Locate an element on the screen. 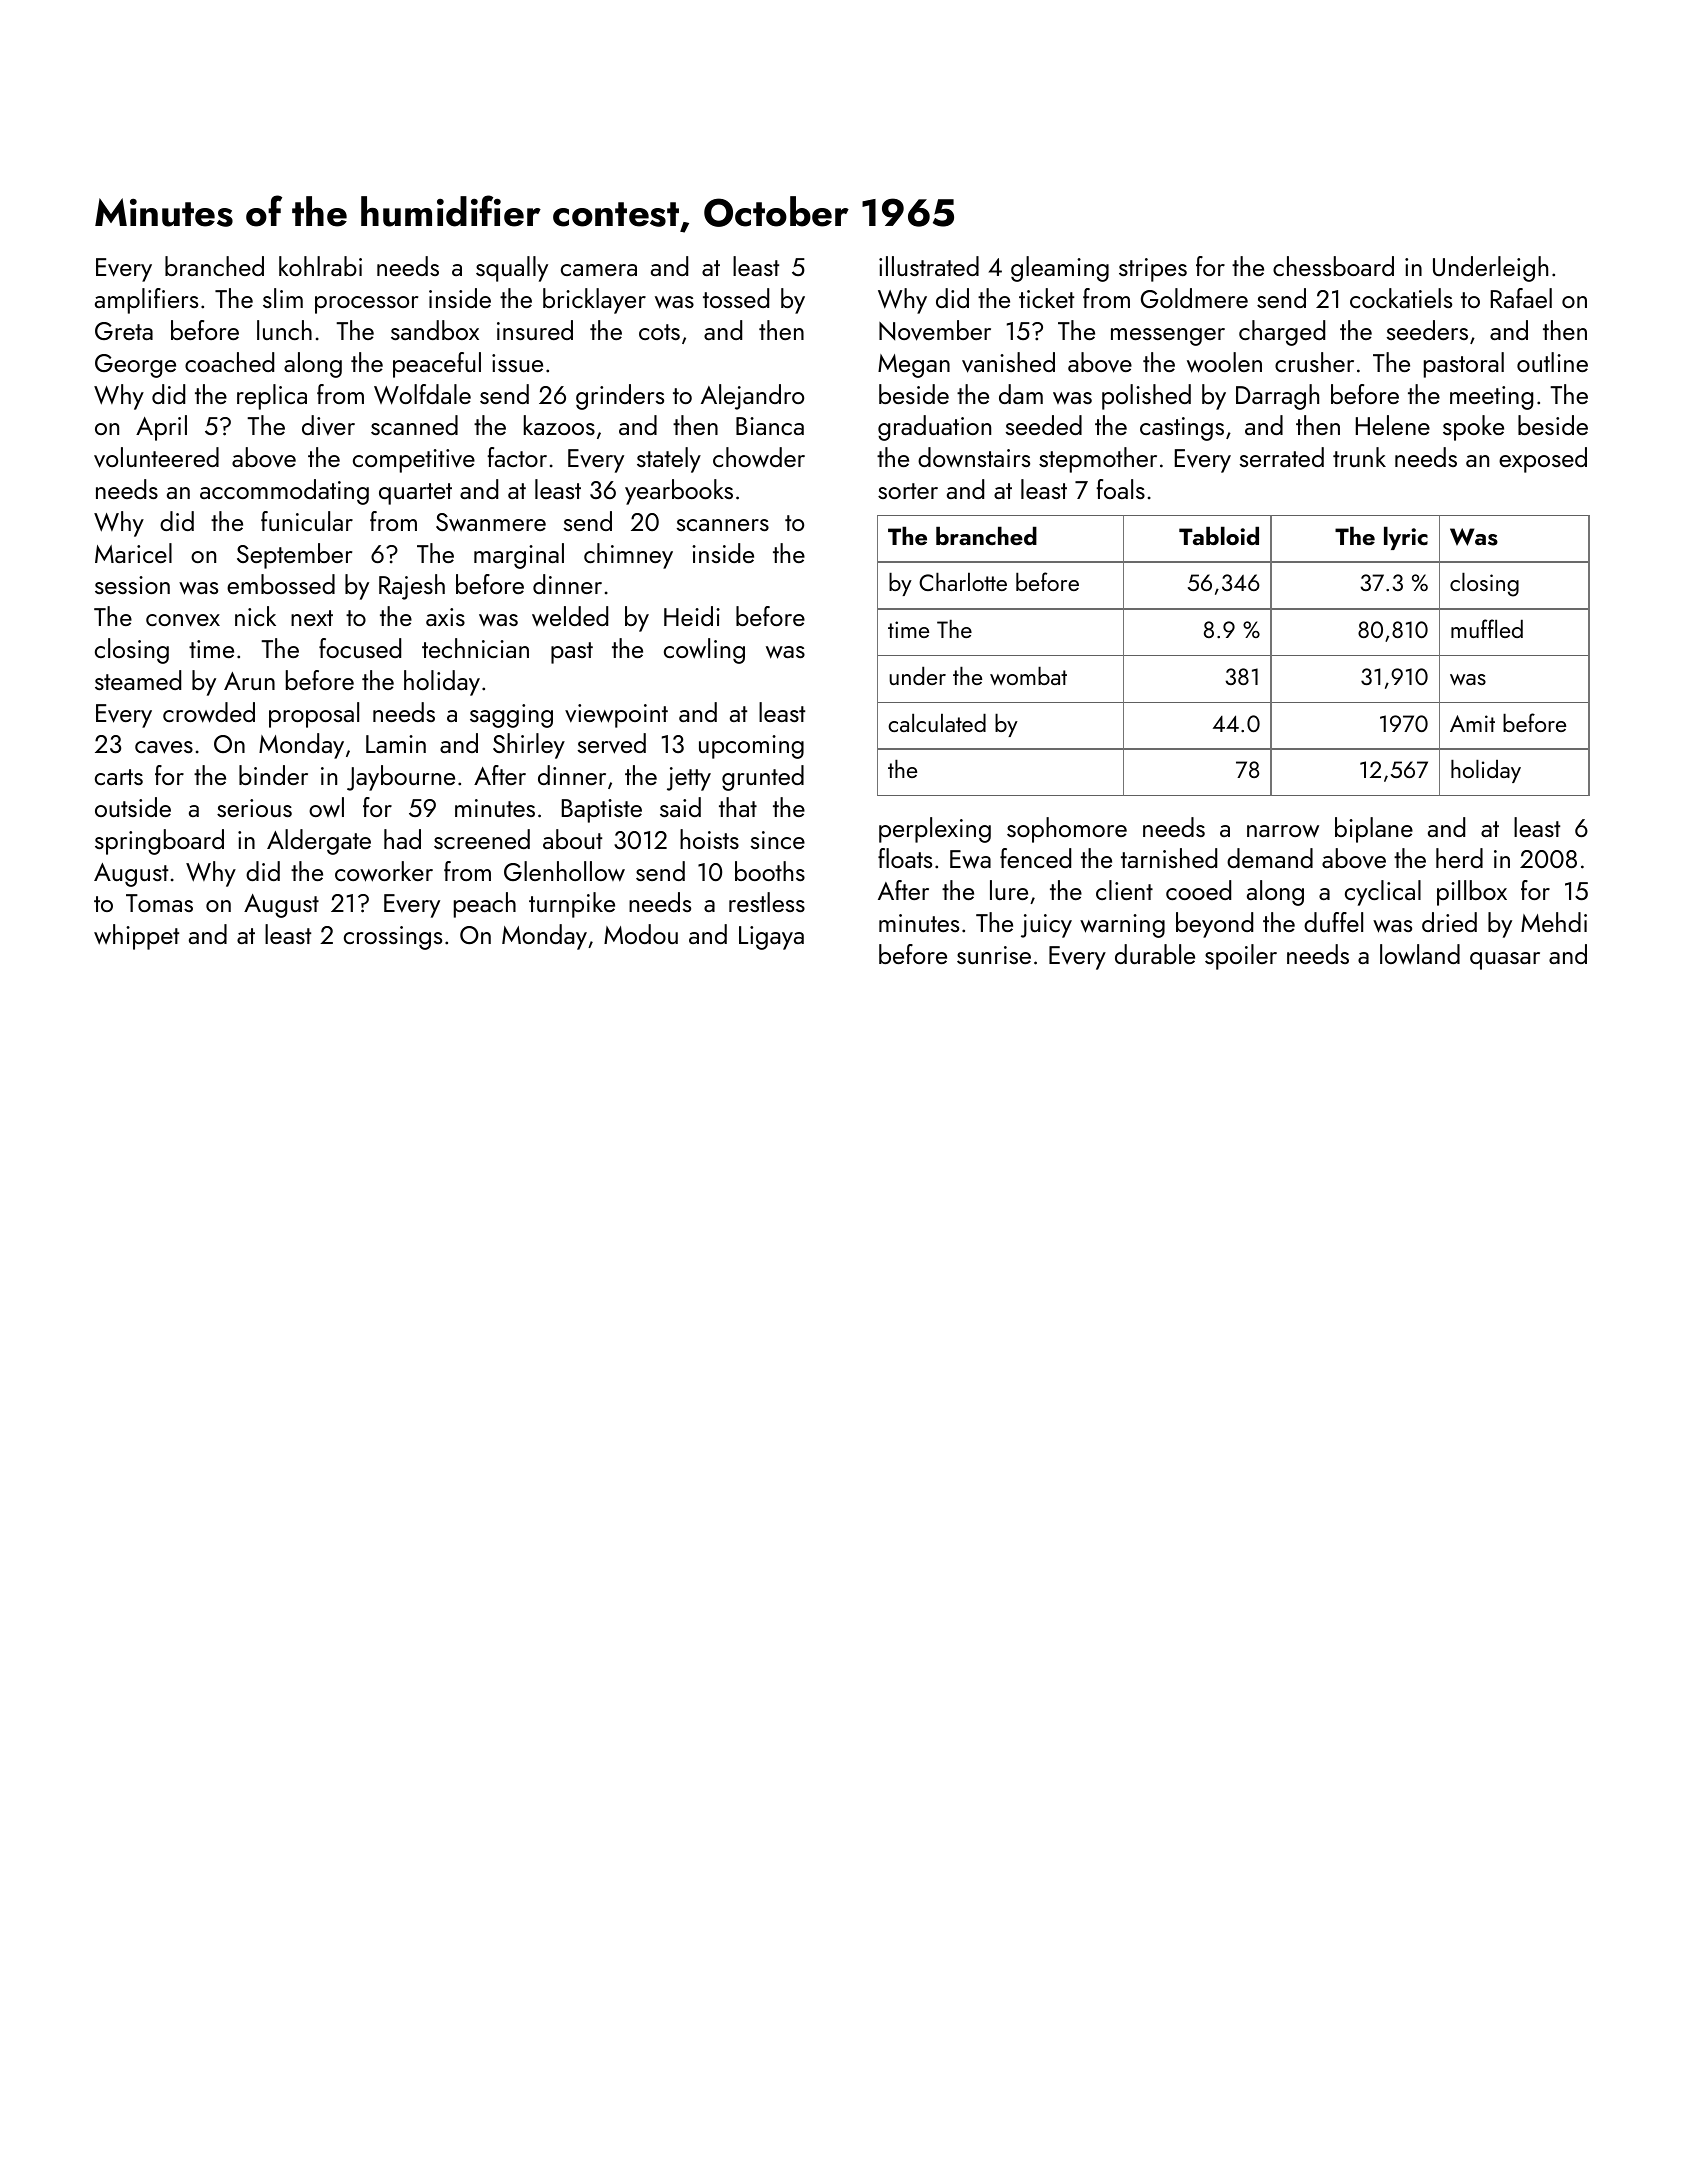  whippet is located at coordinates (136, 937).
